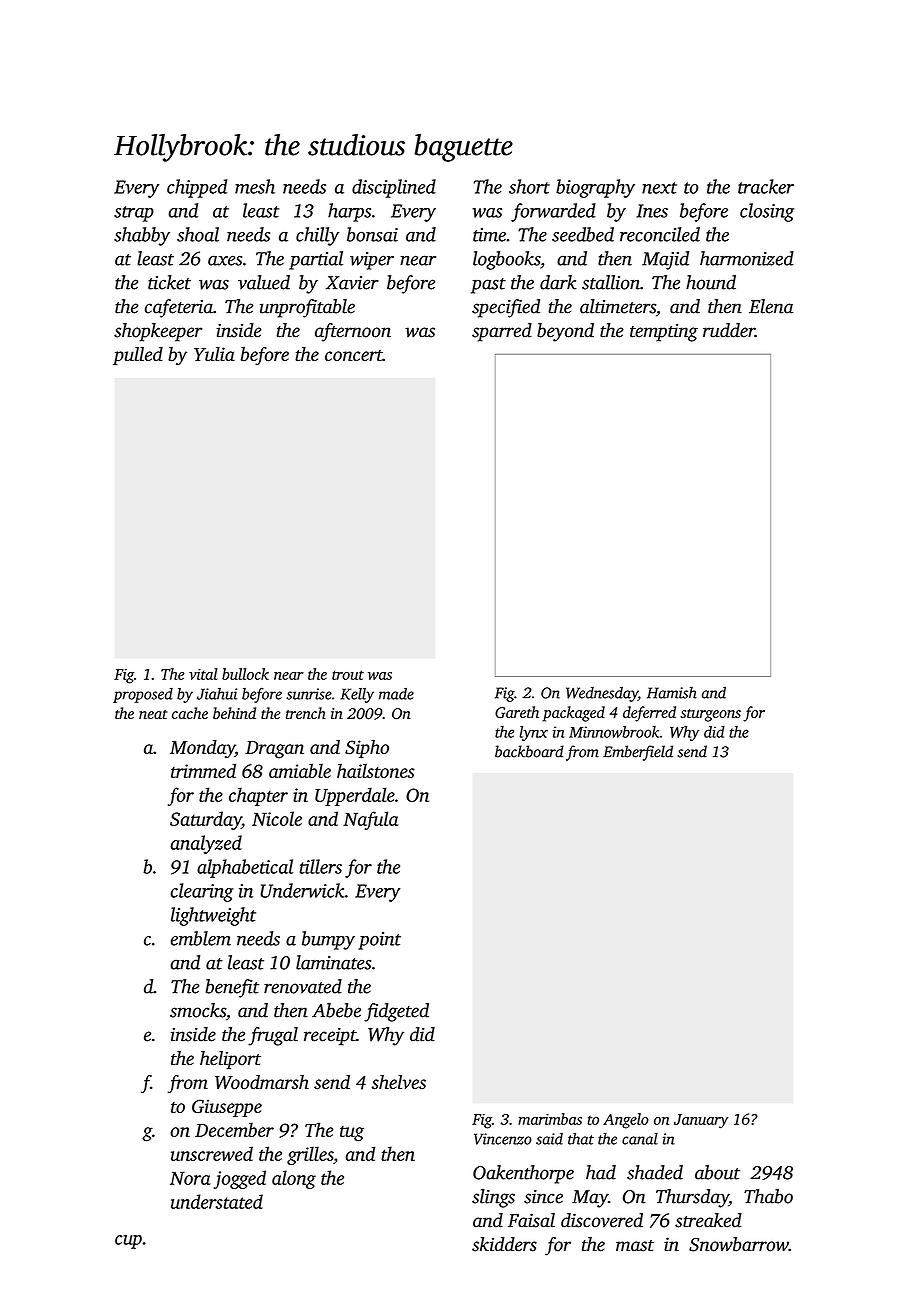  I want to click on next, so click(659, 188).
